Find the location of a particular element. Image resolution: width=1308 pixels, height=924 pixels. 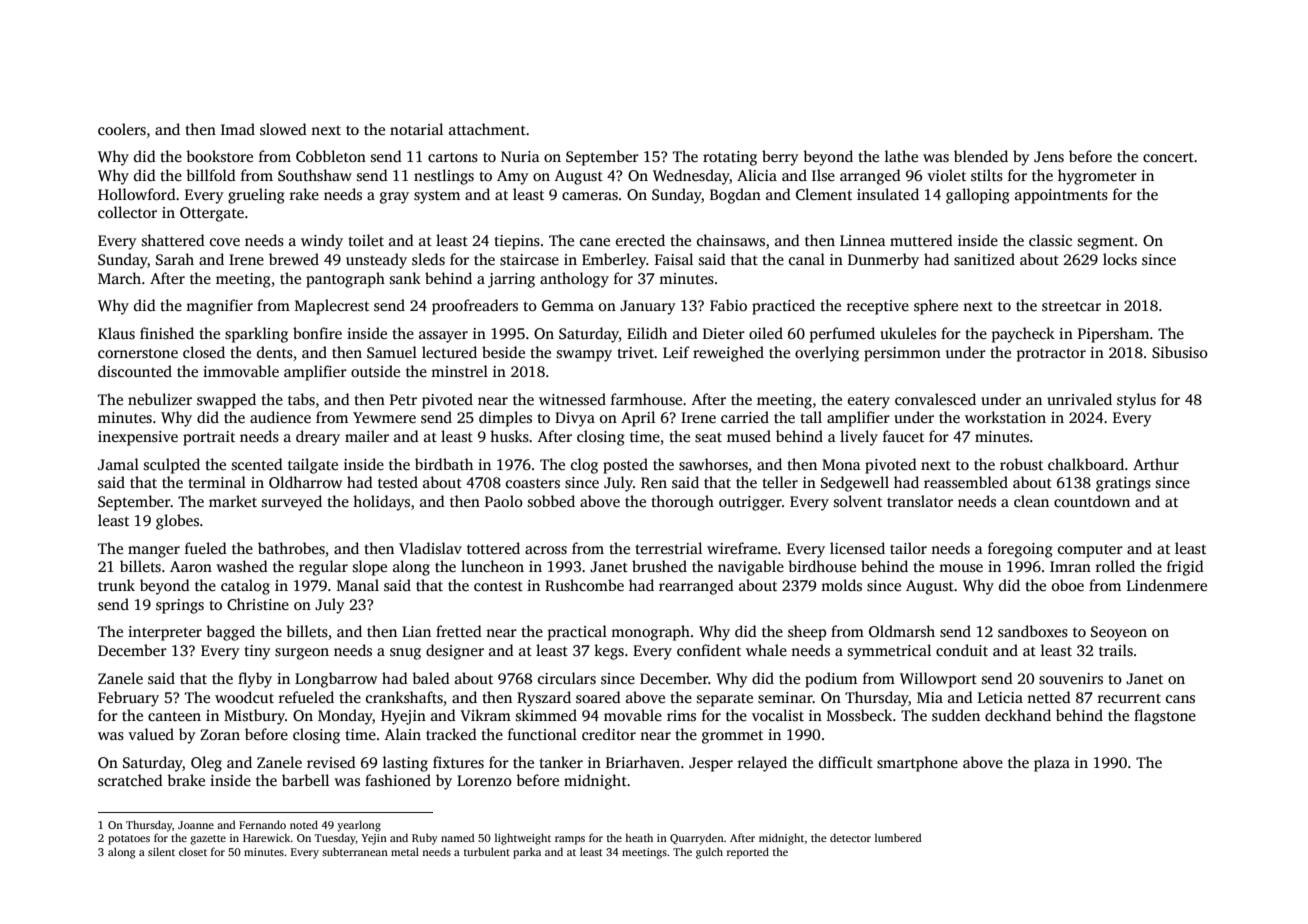

Hollowford is located at coordinates (137, 194).
